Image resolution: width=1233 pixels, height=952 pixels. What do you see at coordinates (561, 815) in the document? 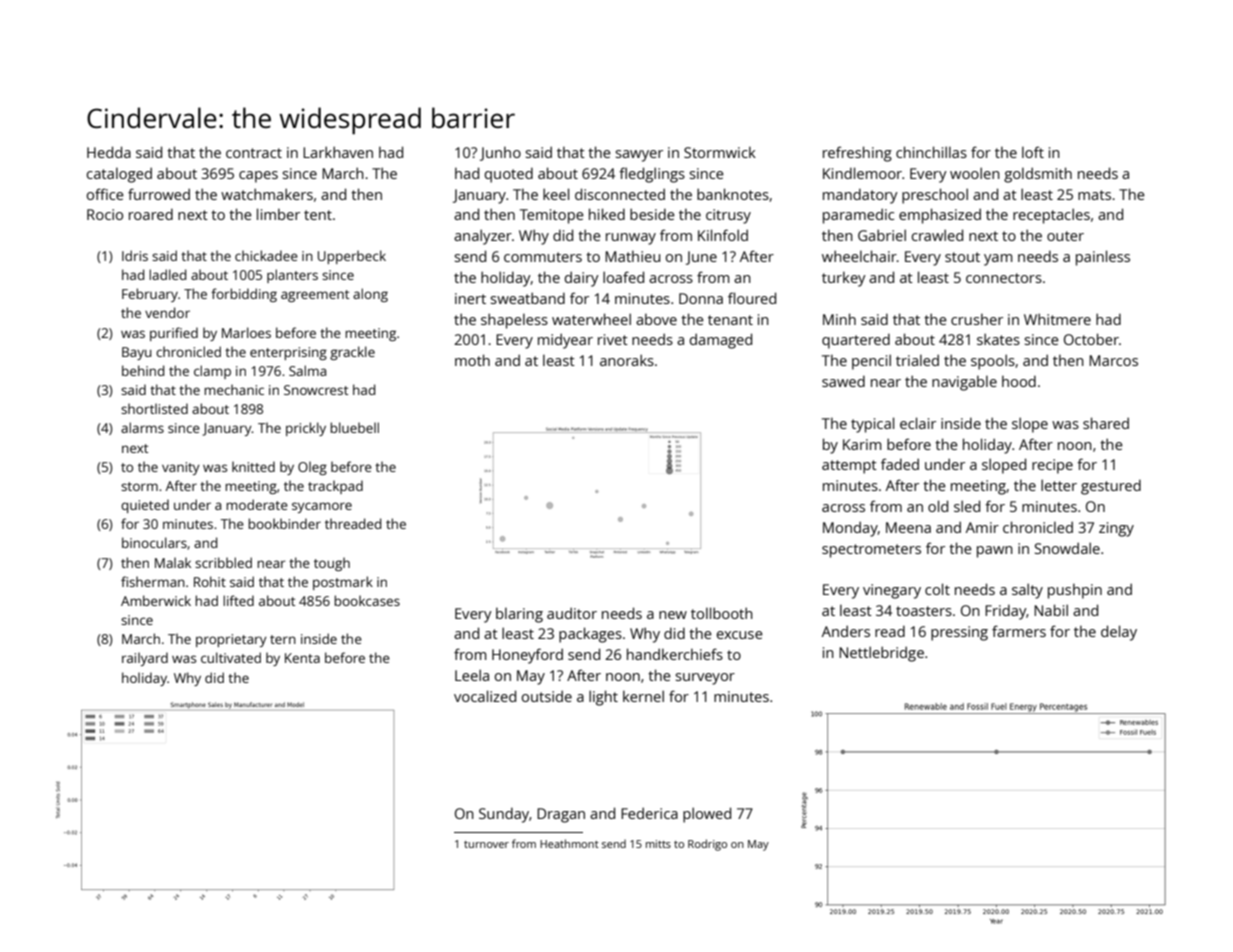
I see `Dragan` at bounding box center [561, 815].
